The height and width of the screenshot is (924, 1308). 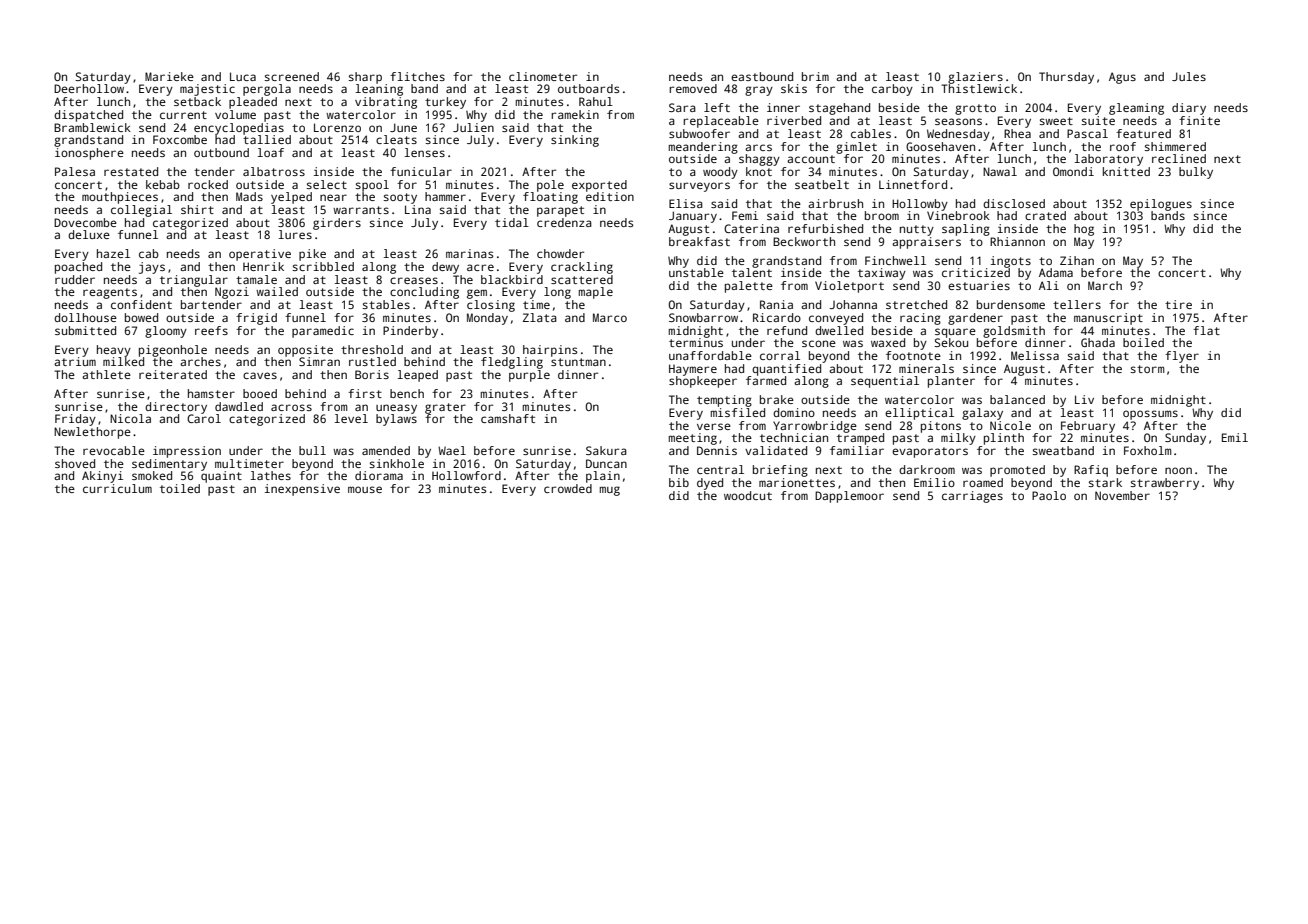 I want to click on lures, so click(x=295, y=234).
